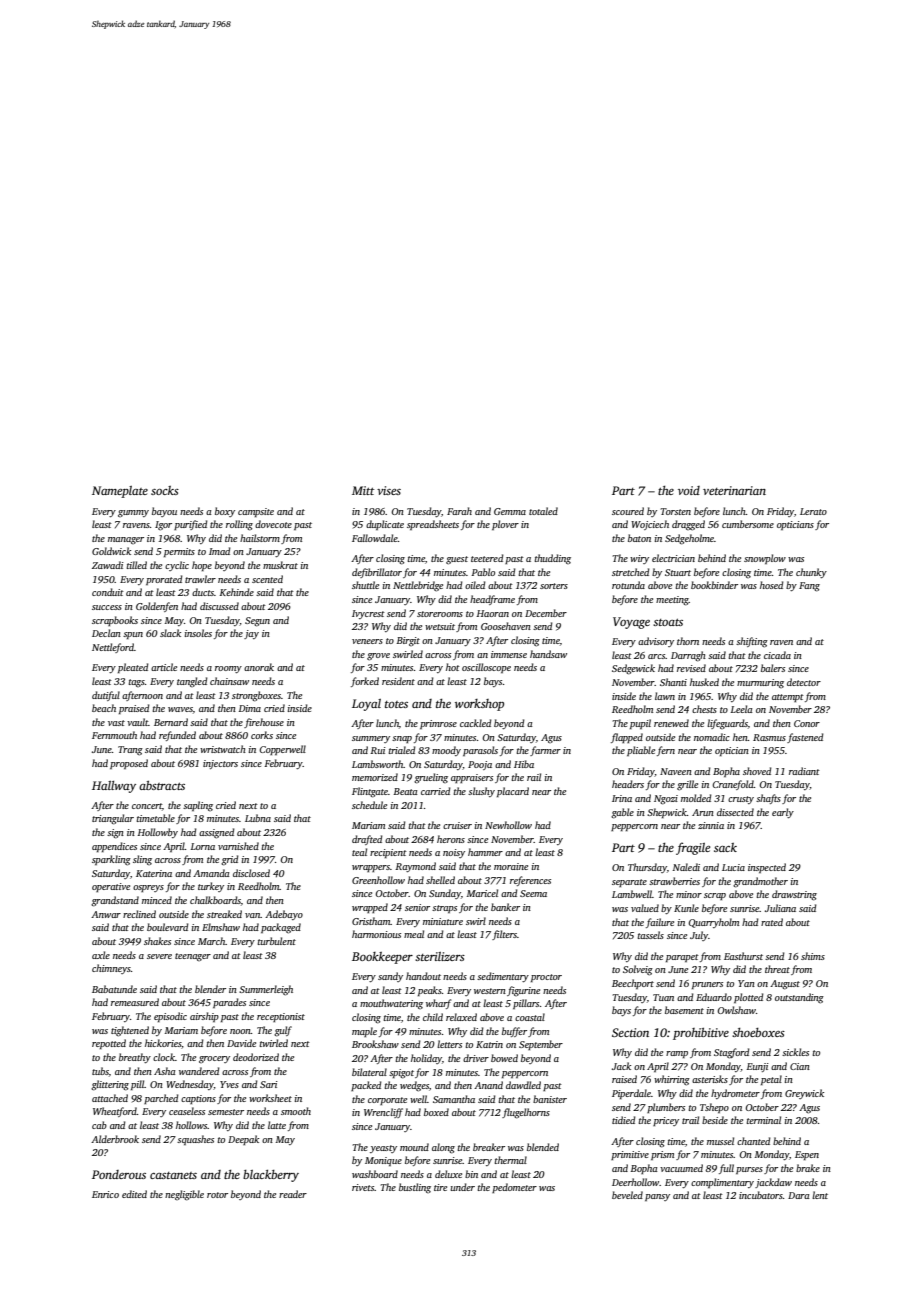 The width and height of the document is (924, 1308). Describe the element at coordinates (293, 1194) in the document. I see `reader` at that location.
